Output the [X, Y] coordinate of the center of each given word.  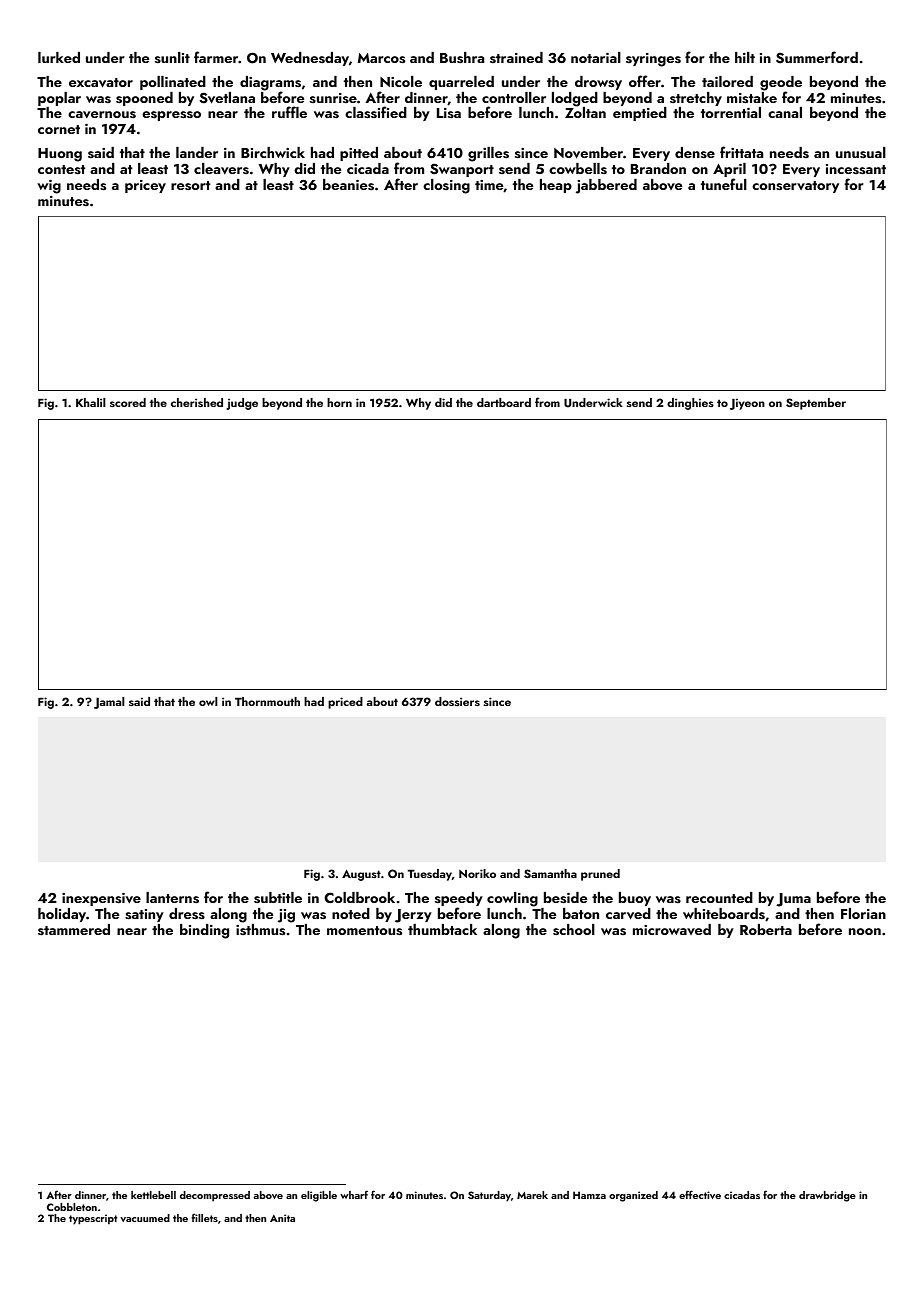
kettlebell [153, 1195]
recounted [719, 897]
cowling [512, 899]
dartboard [504, 402]
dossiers [457, 701]
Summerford [817, 57]
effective [700, 1194]
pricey [145, 186]
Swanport [462, 170]
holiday [62, 915]
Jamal [109, 703]
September [816, 404]
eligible [319, 1196]
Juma [793, 900]
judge [242, 404]
